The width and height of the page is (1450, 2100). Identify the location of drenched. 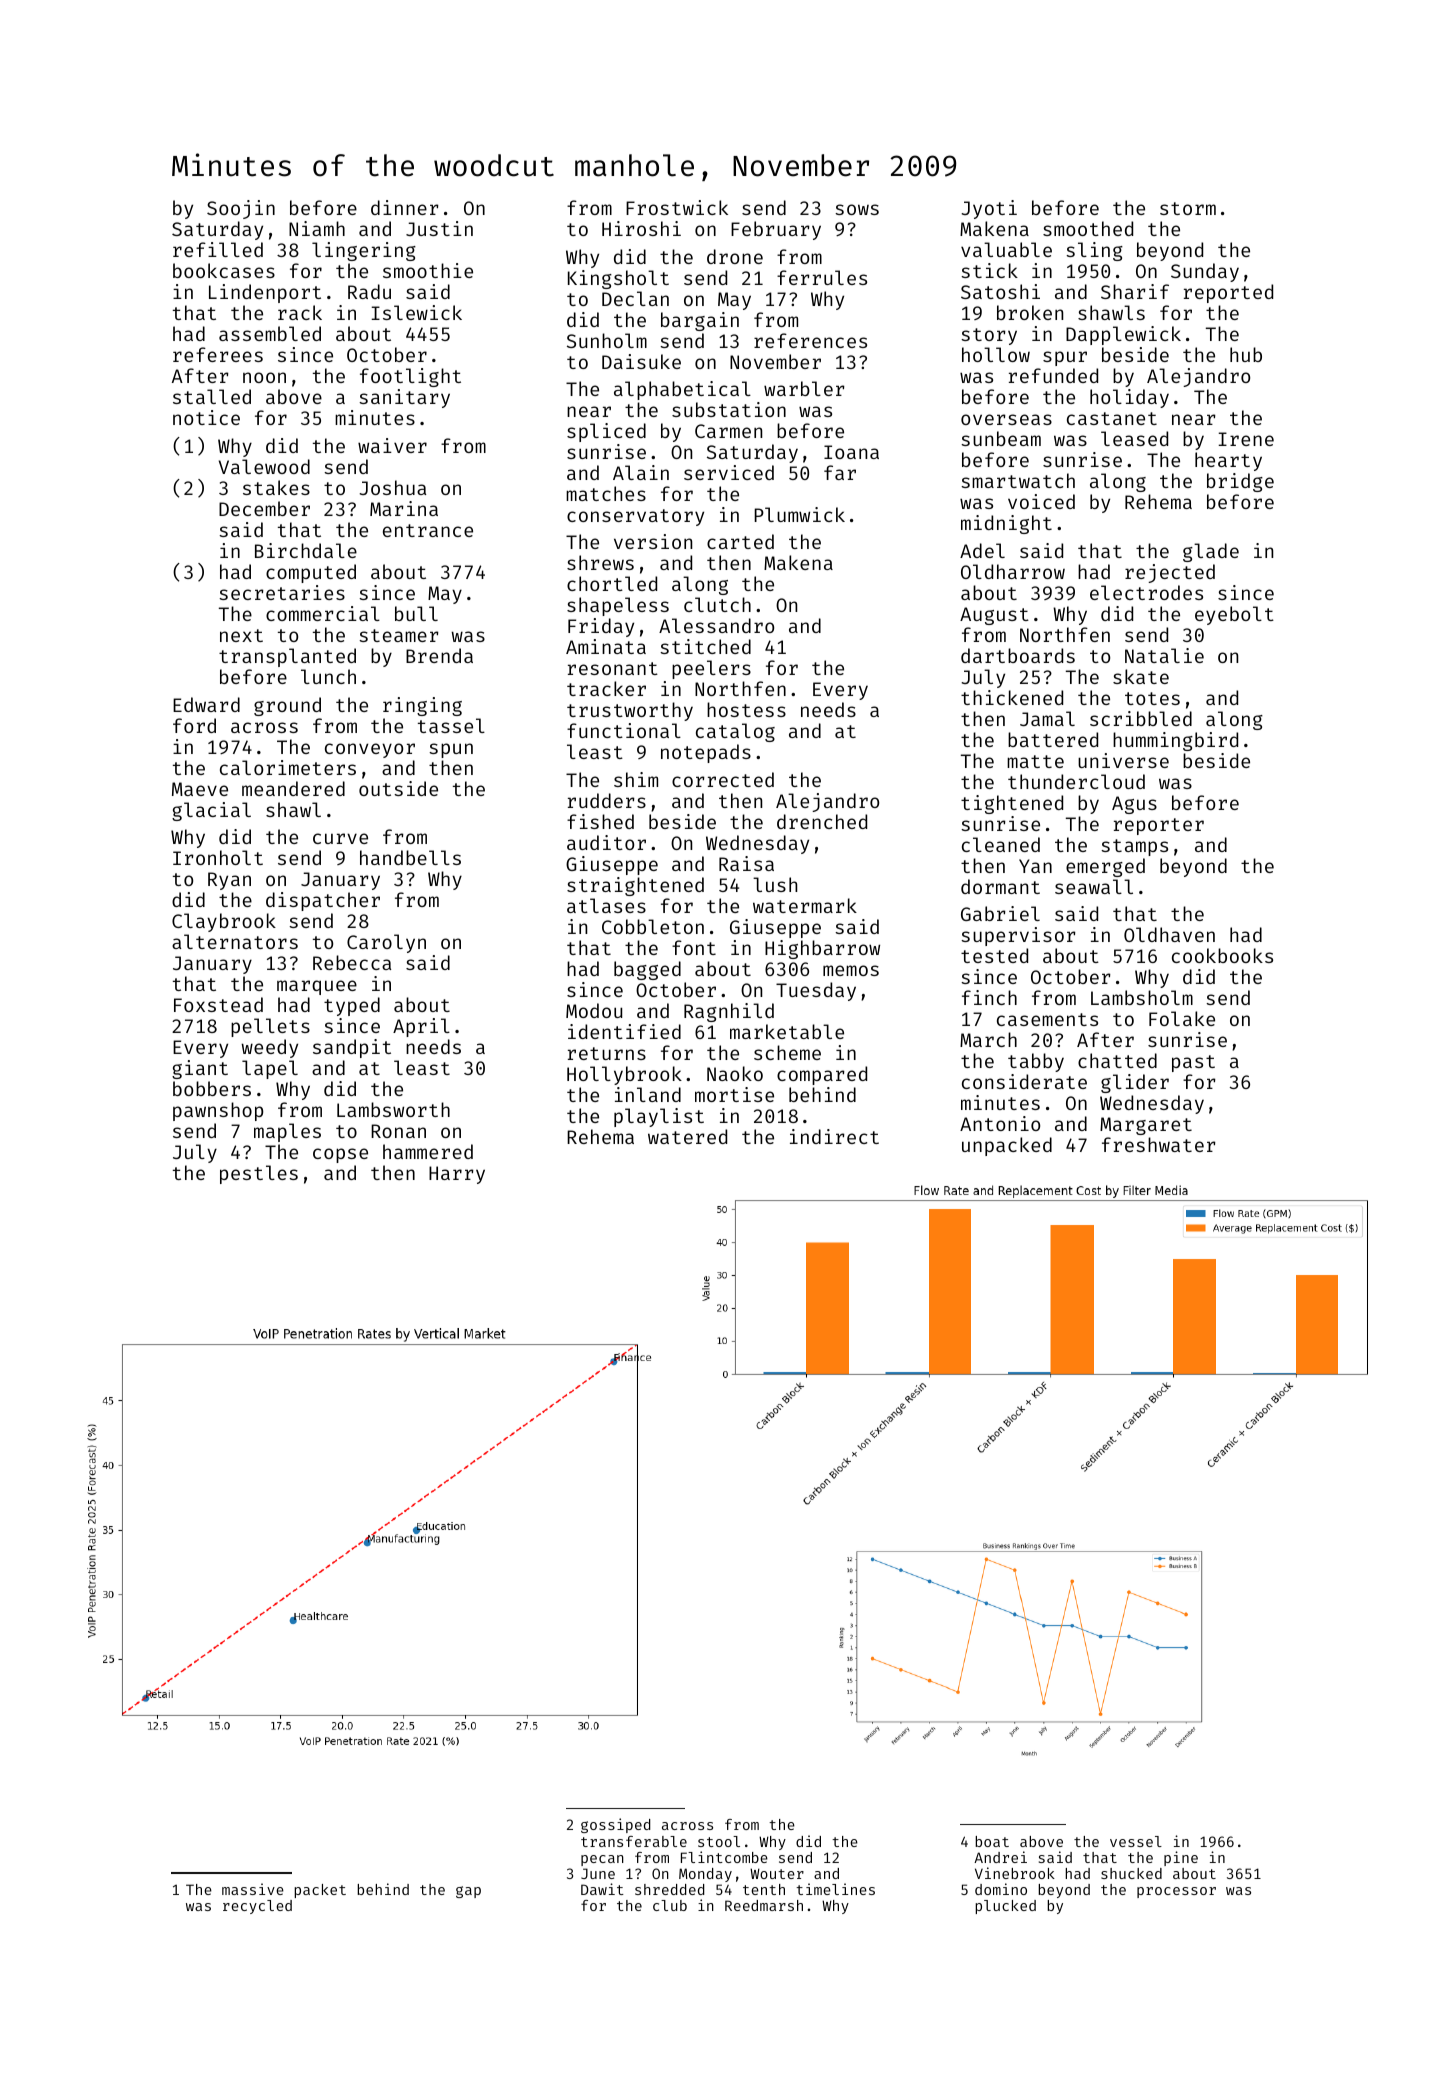
(822, 821).
